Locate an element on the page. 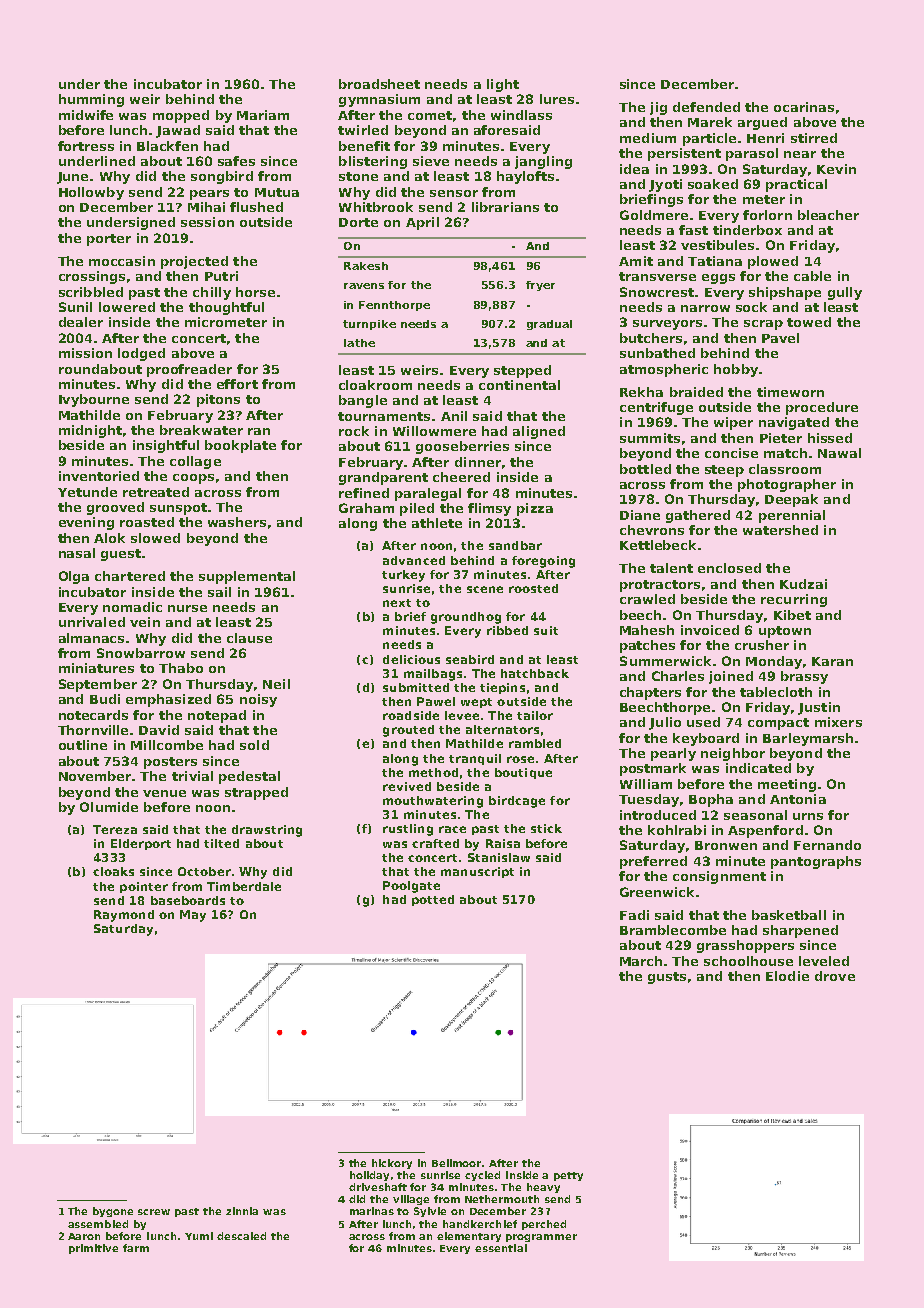  light is located at coordinates (503, 85).
